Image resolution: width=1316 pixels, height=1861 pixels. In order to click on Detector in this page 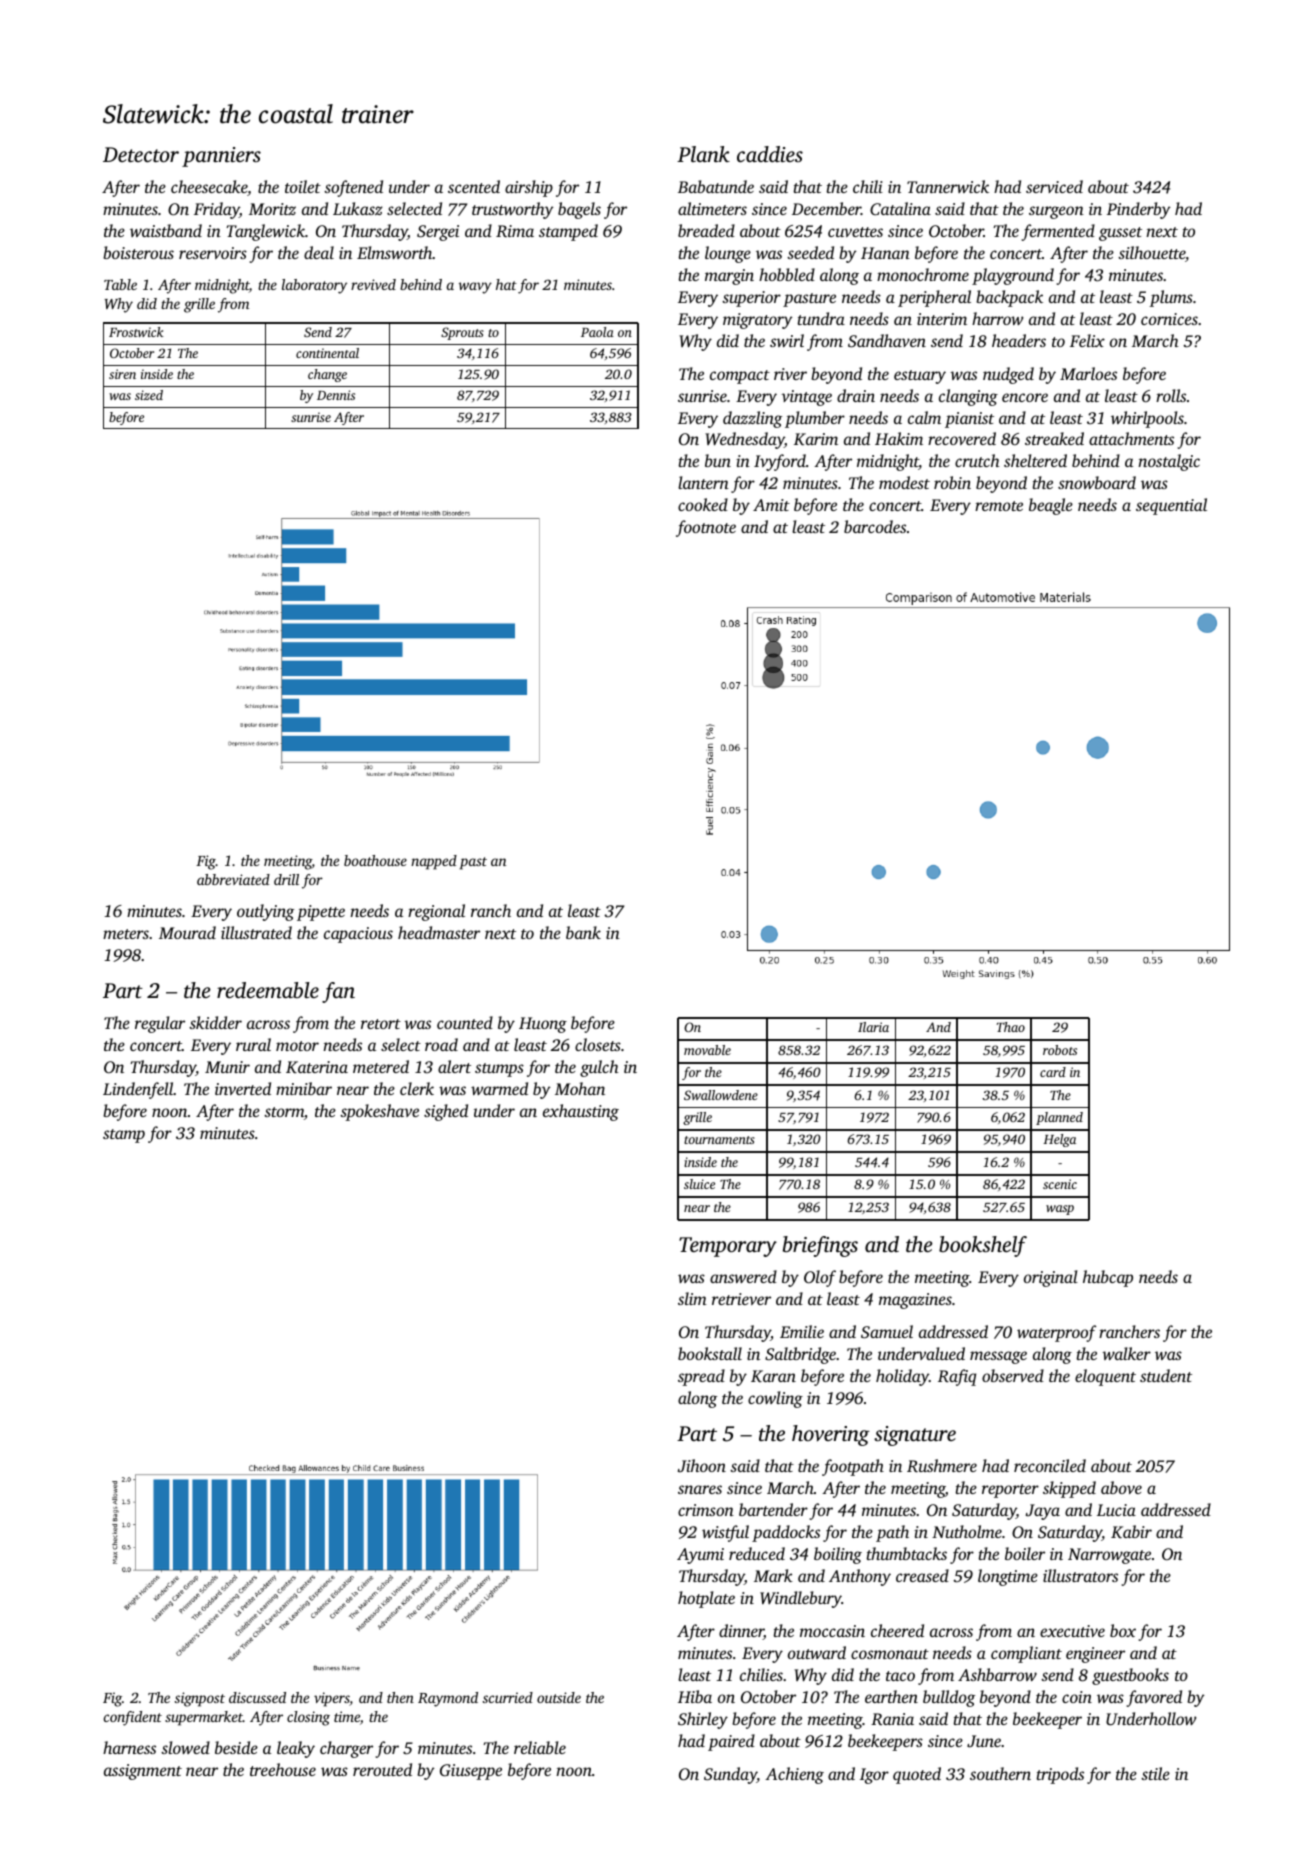, I will do `click(141, 154)`.
